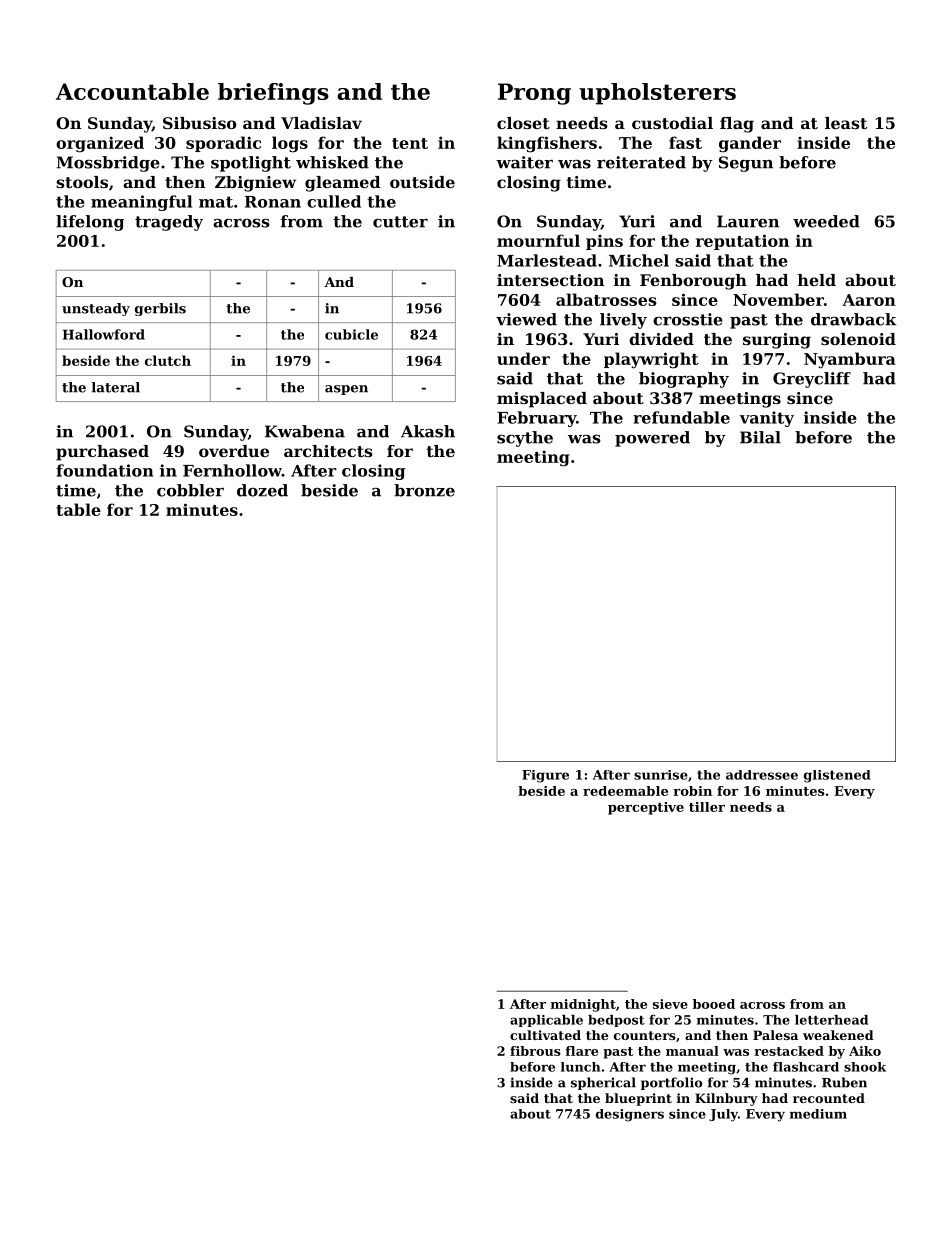 This page has width=952, height=1233. Describe the element at coordinates (846, 123) in the page. I see `least` at that location.
